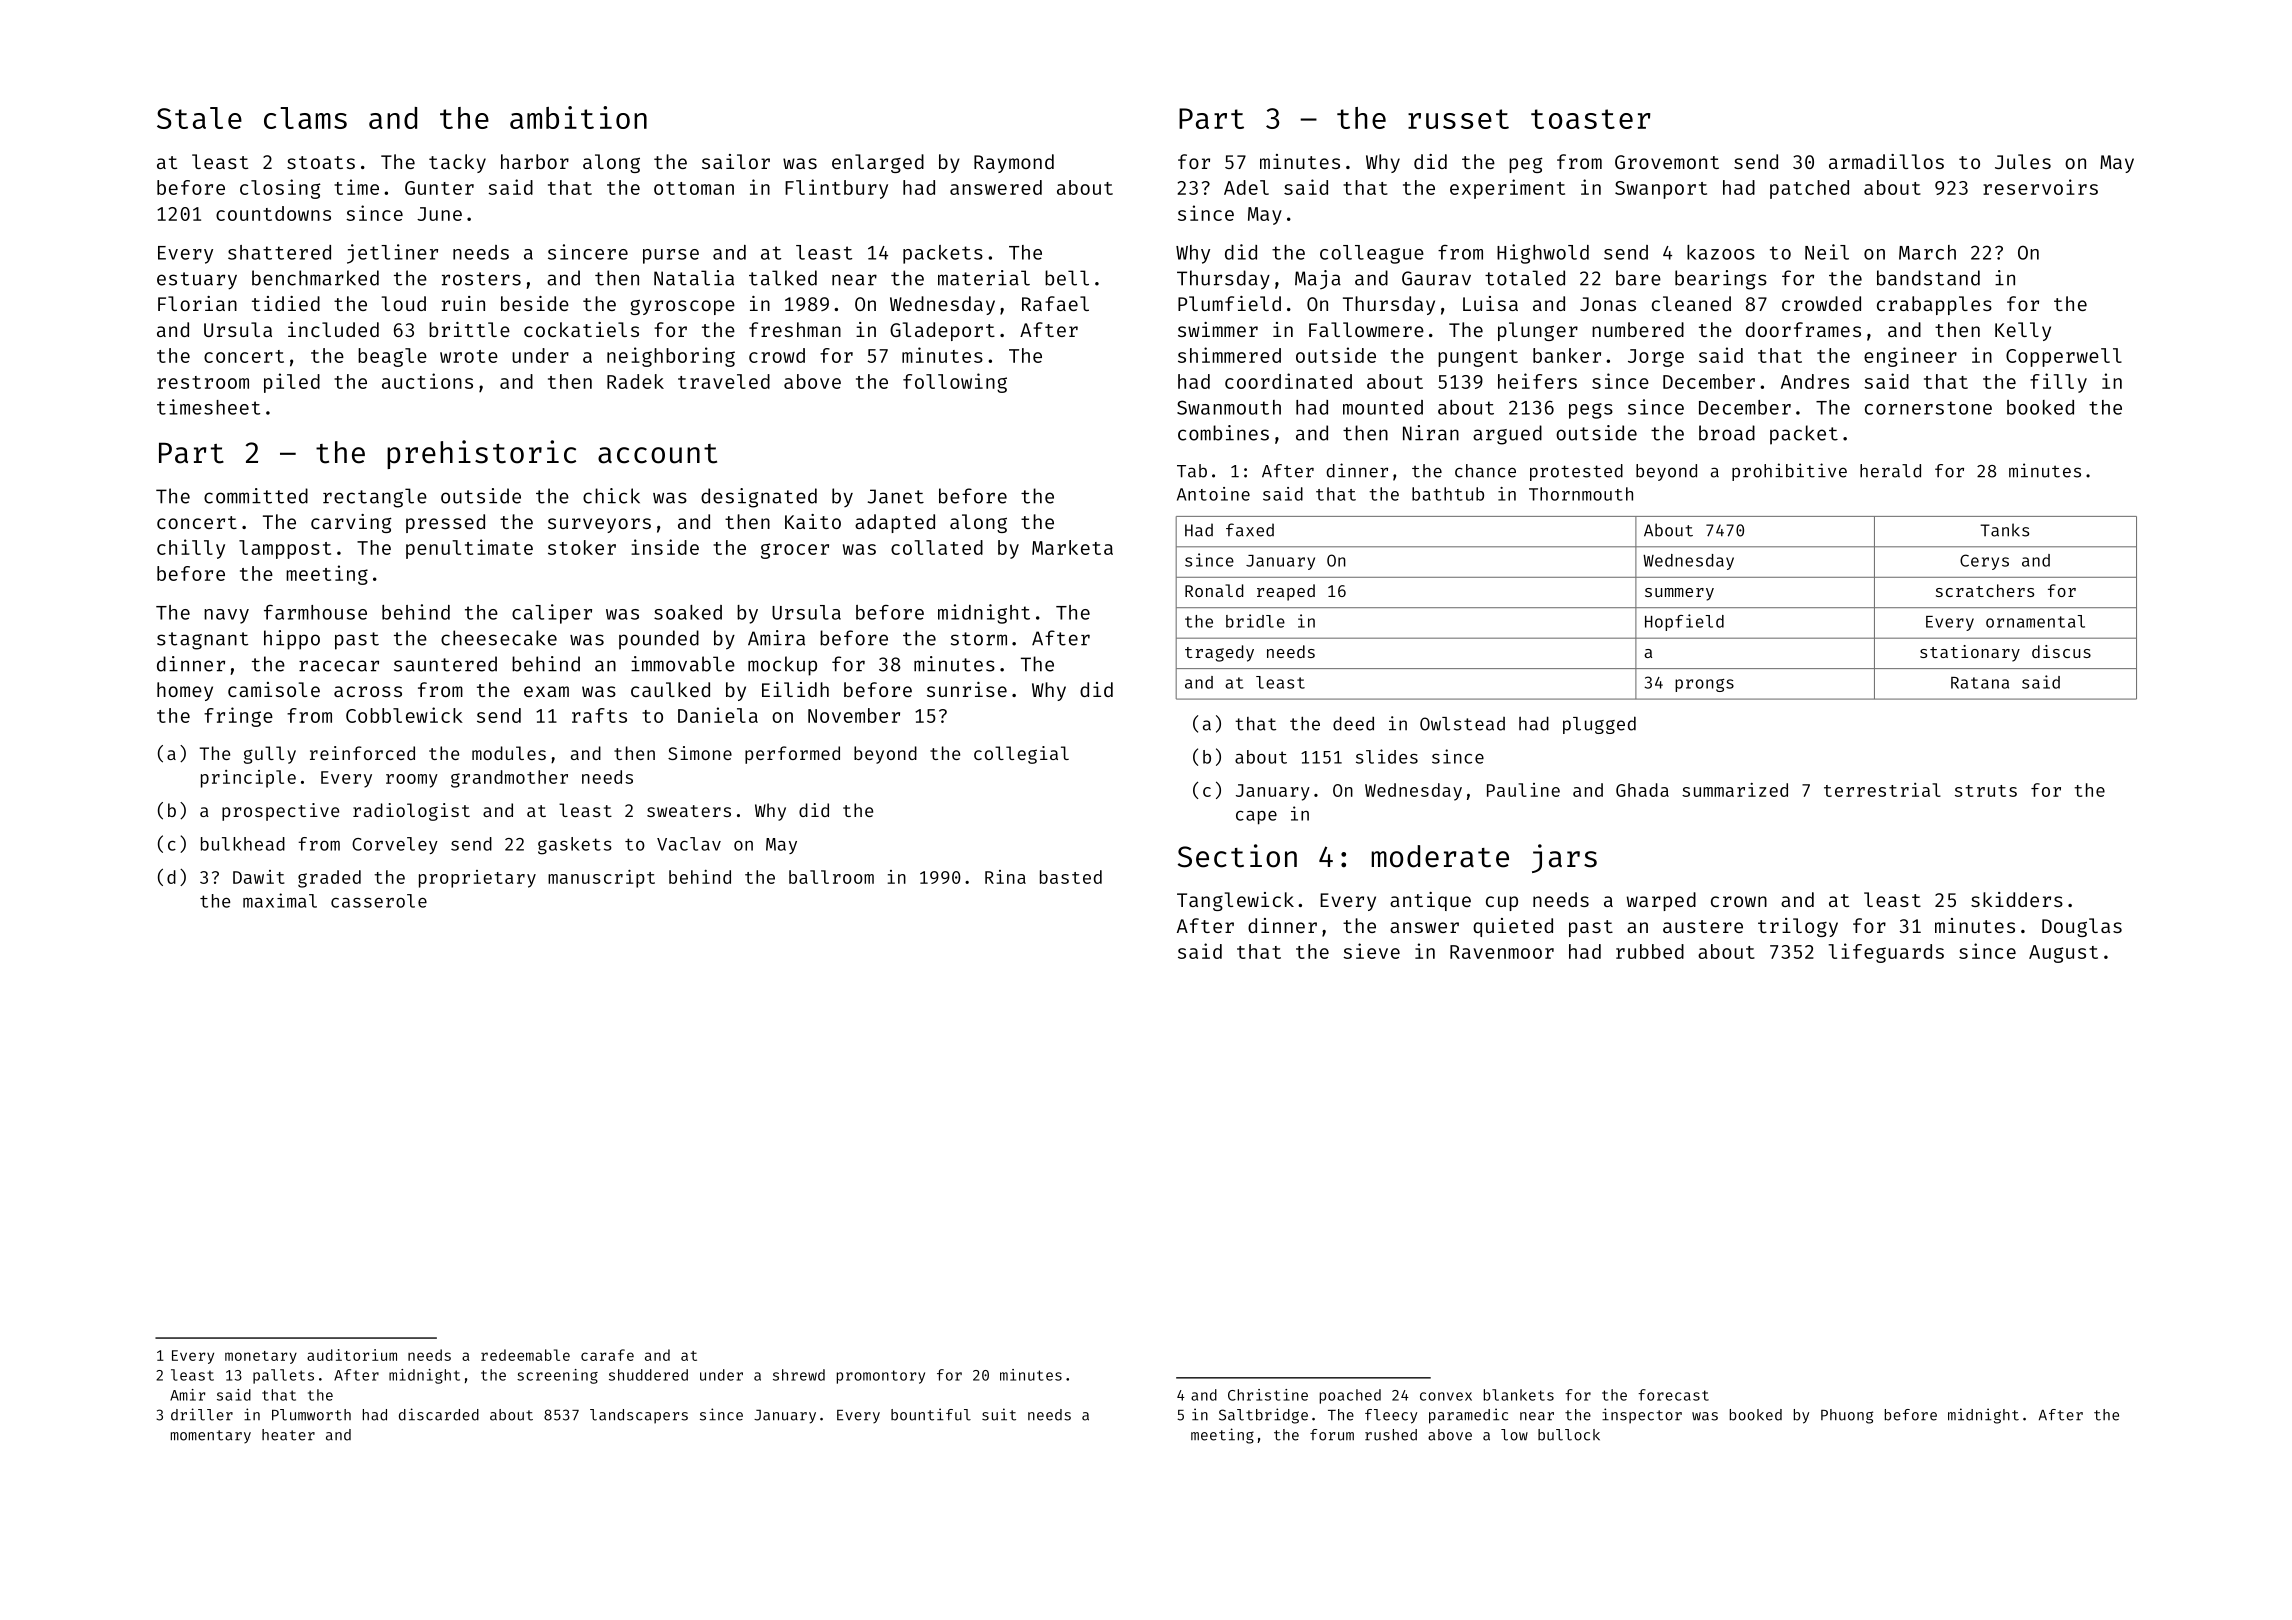  I want to click on August, so click(2063, 954).
